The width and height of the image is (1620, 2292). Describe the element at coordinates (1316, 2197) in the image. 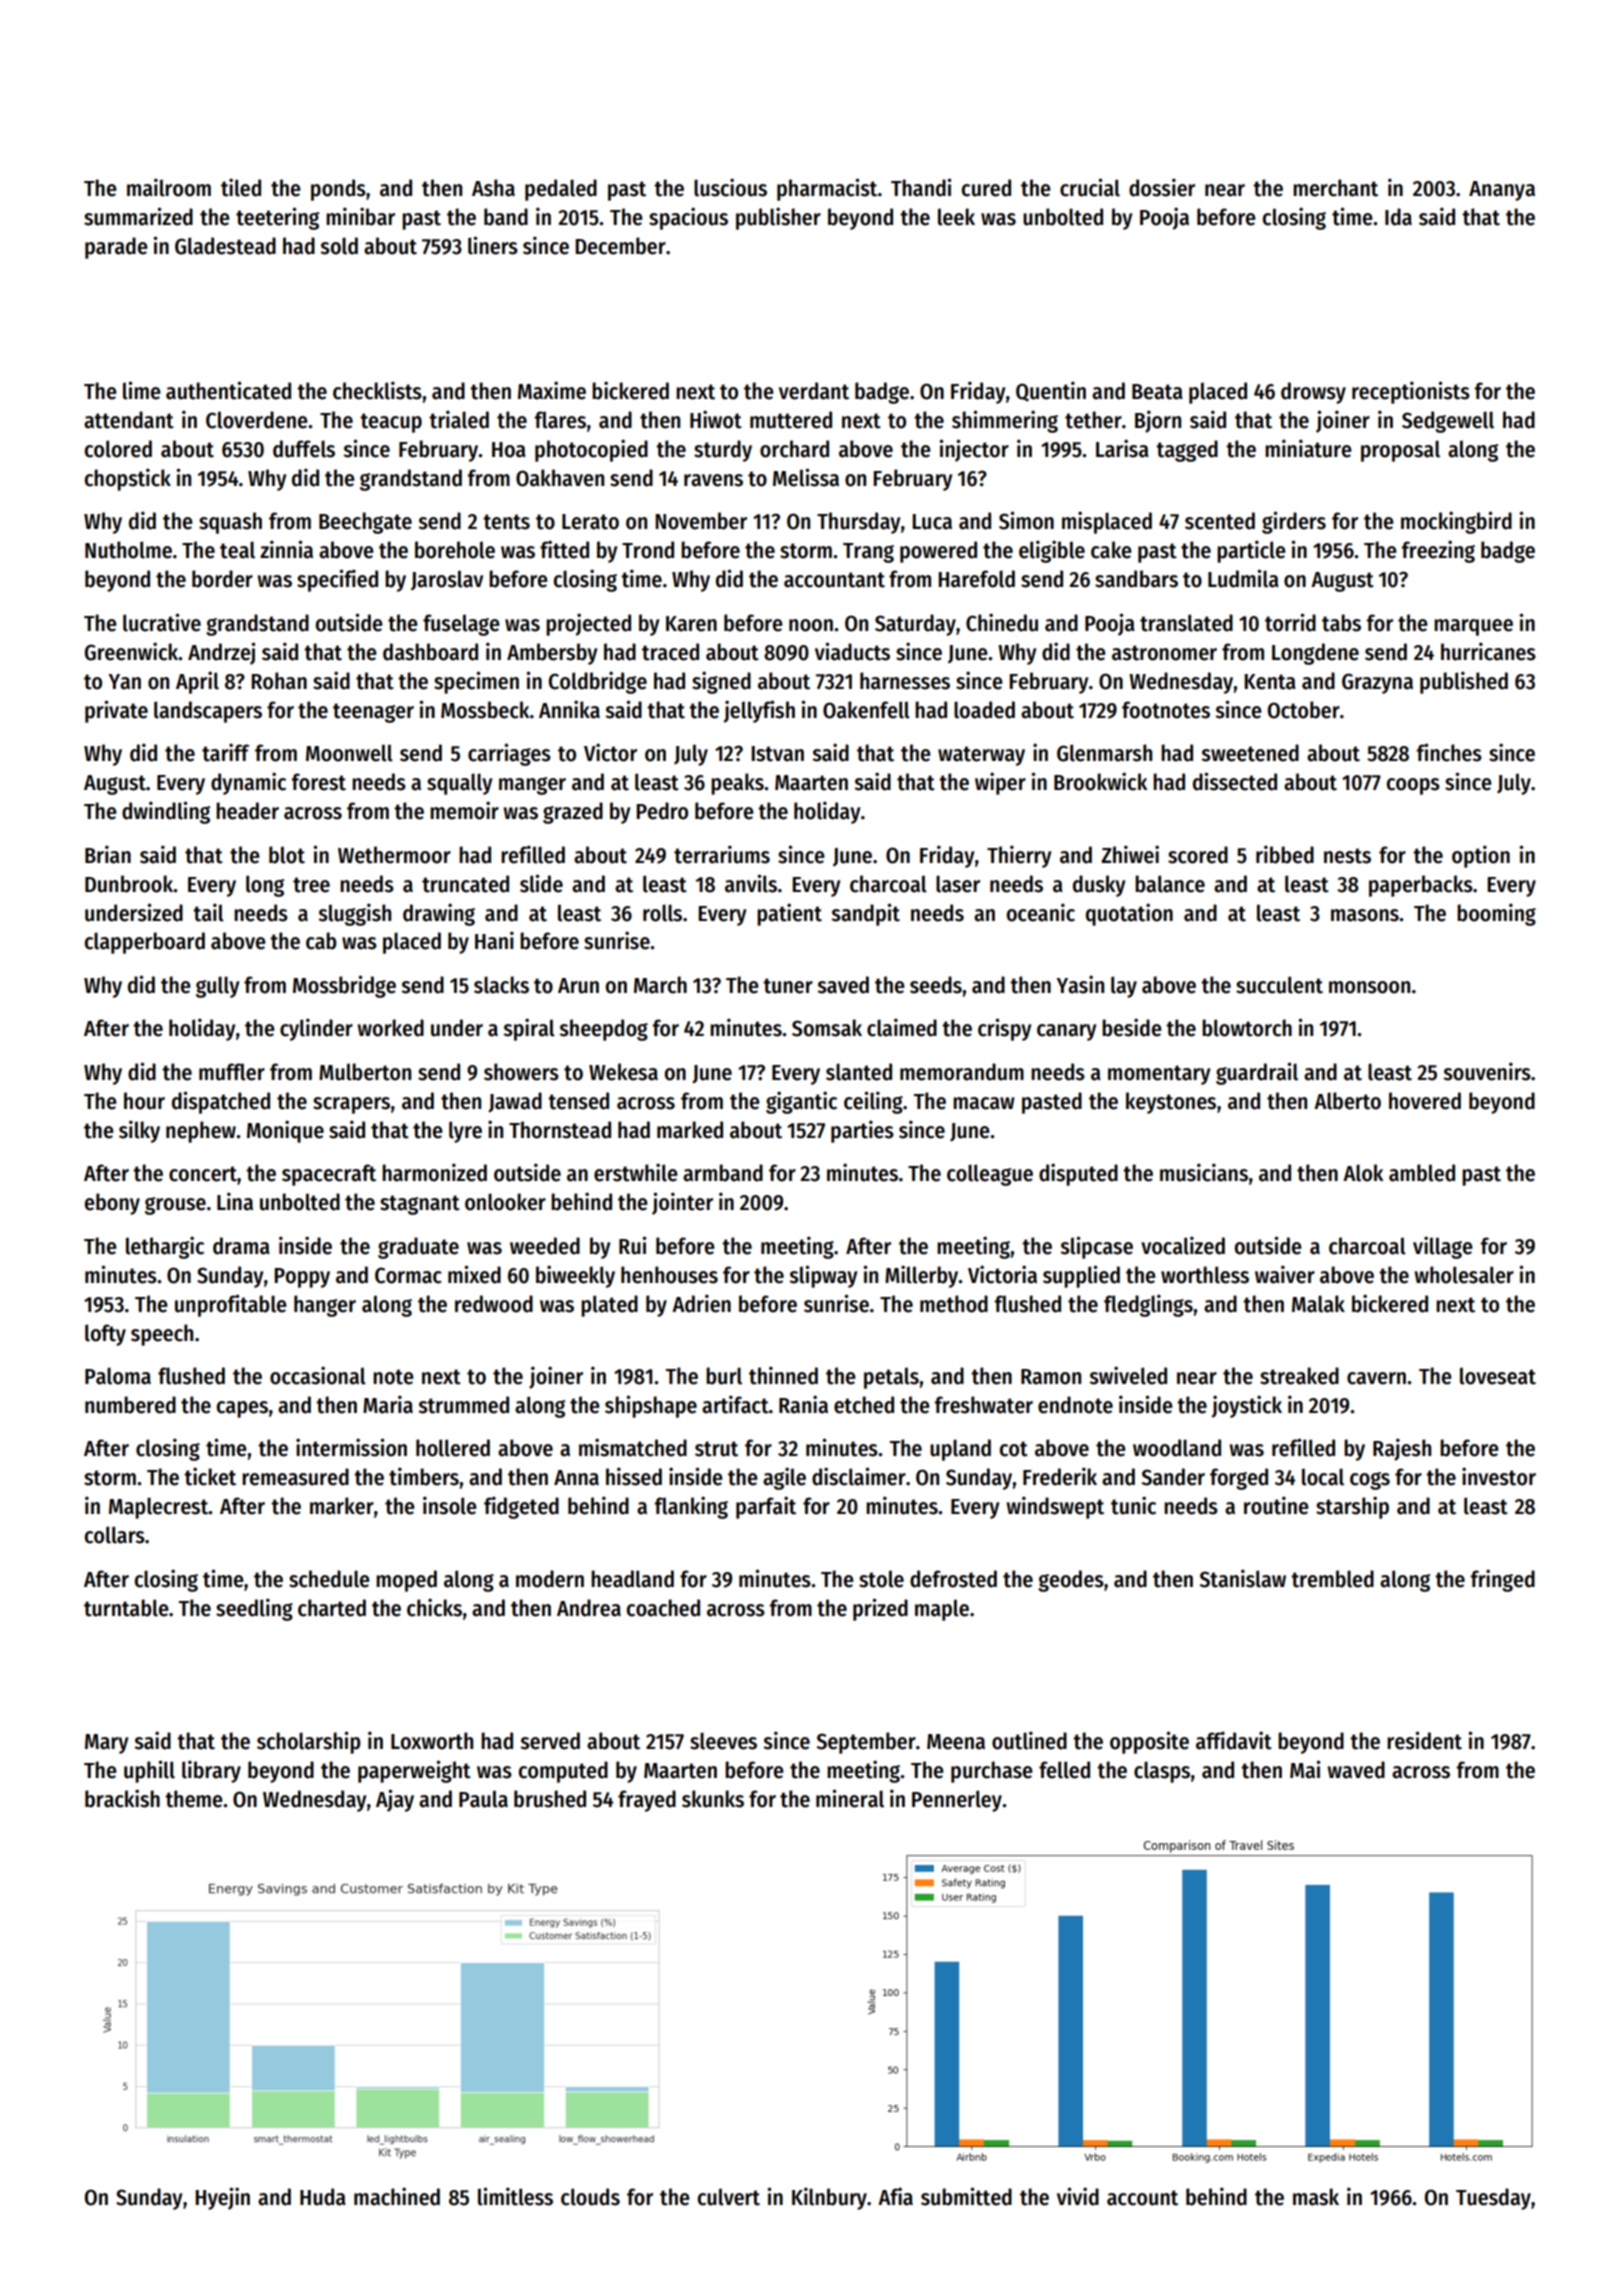

I see `mask` at that location.
